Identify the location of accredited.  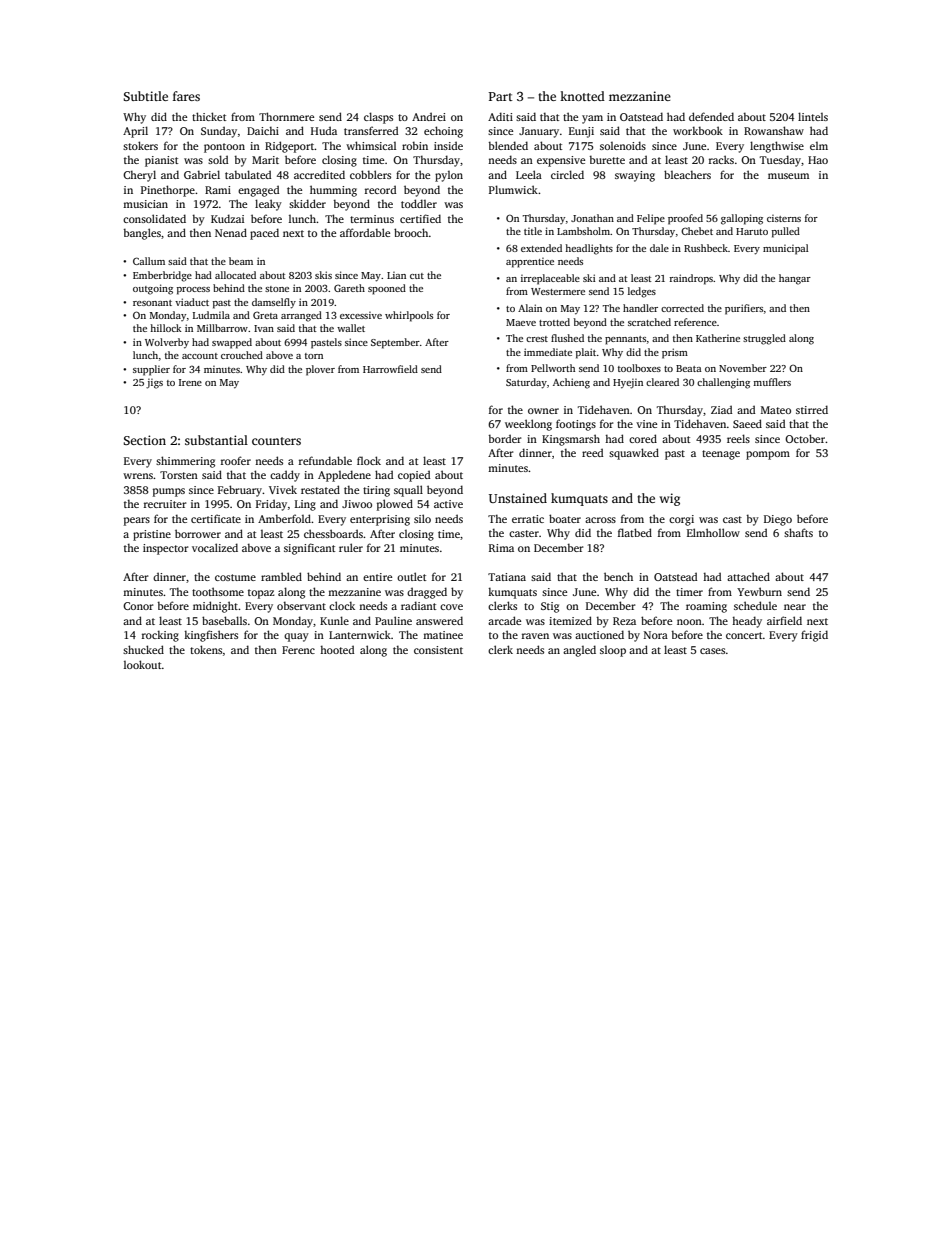
(319, 174).
